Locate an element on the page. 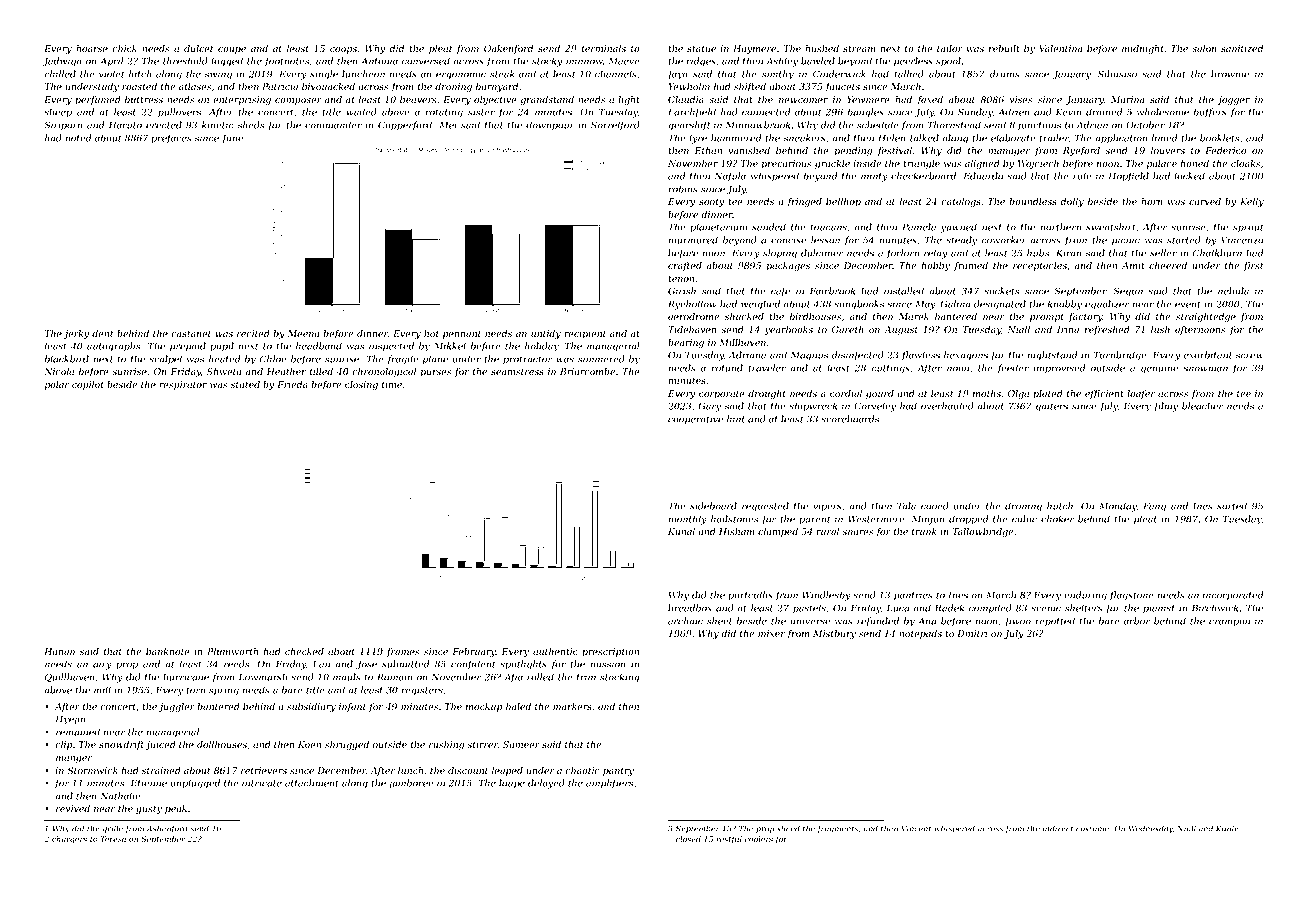 The height and width of the image is (924, 1308). closing is located at coordinates (361, 385).
